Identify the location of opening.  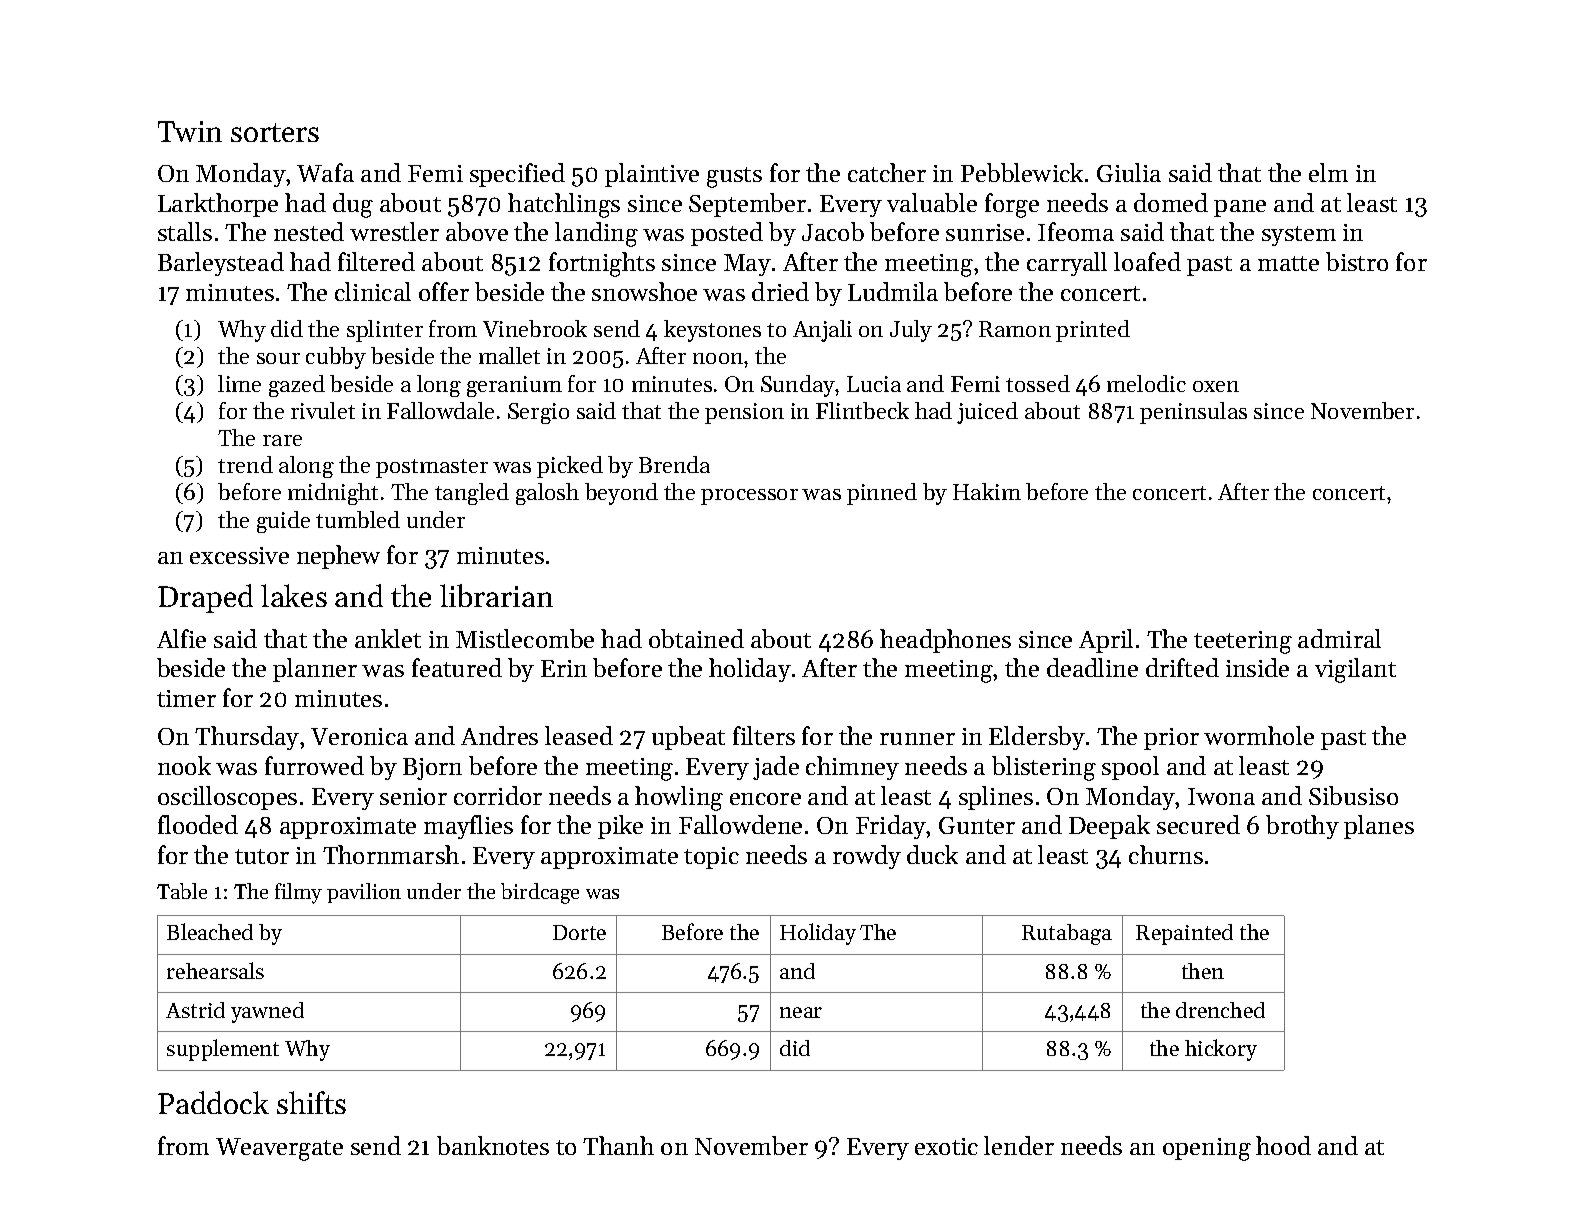
(1207, 1149).
